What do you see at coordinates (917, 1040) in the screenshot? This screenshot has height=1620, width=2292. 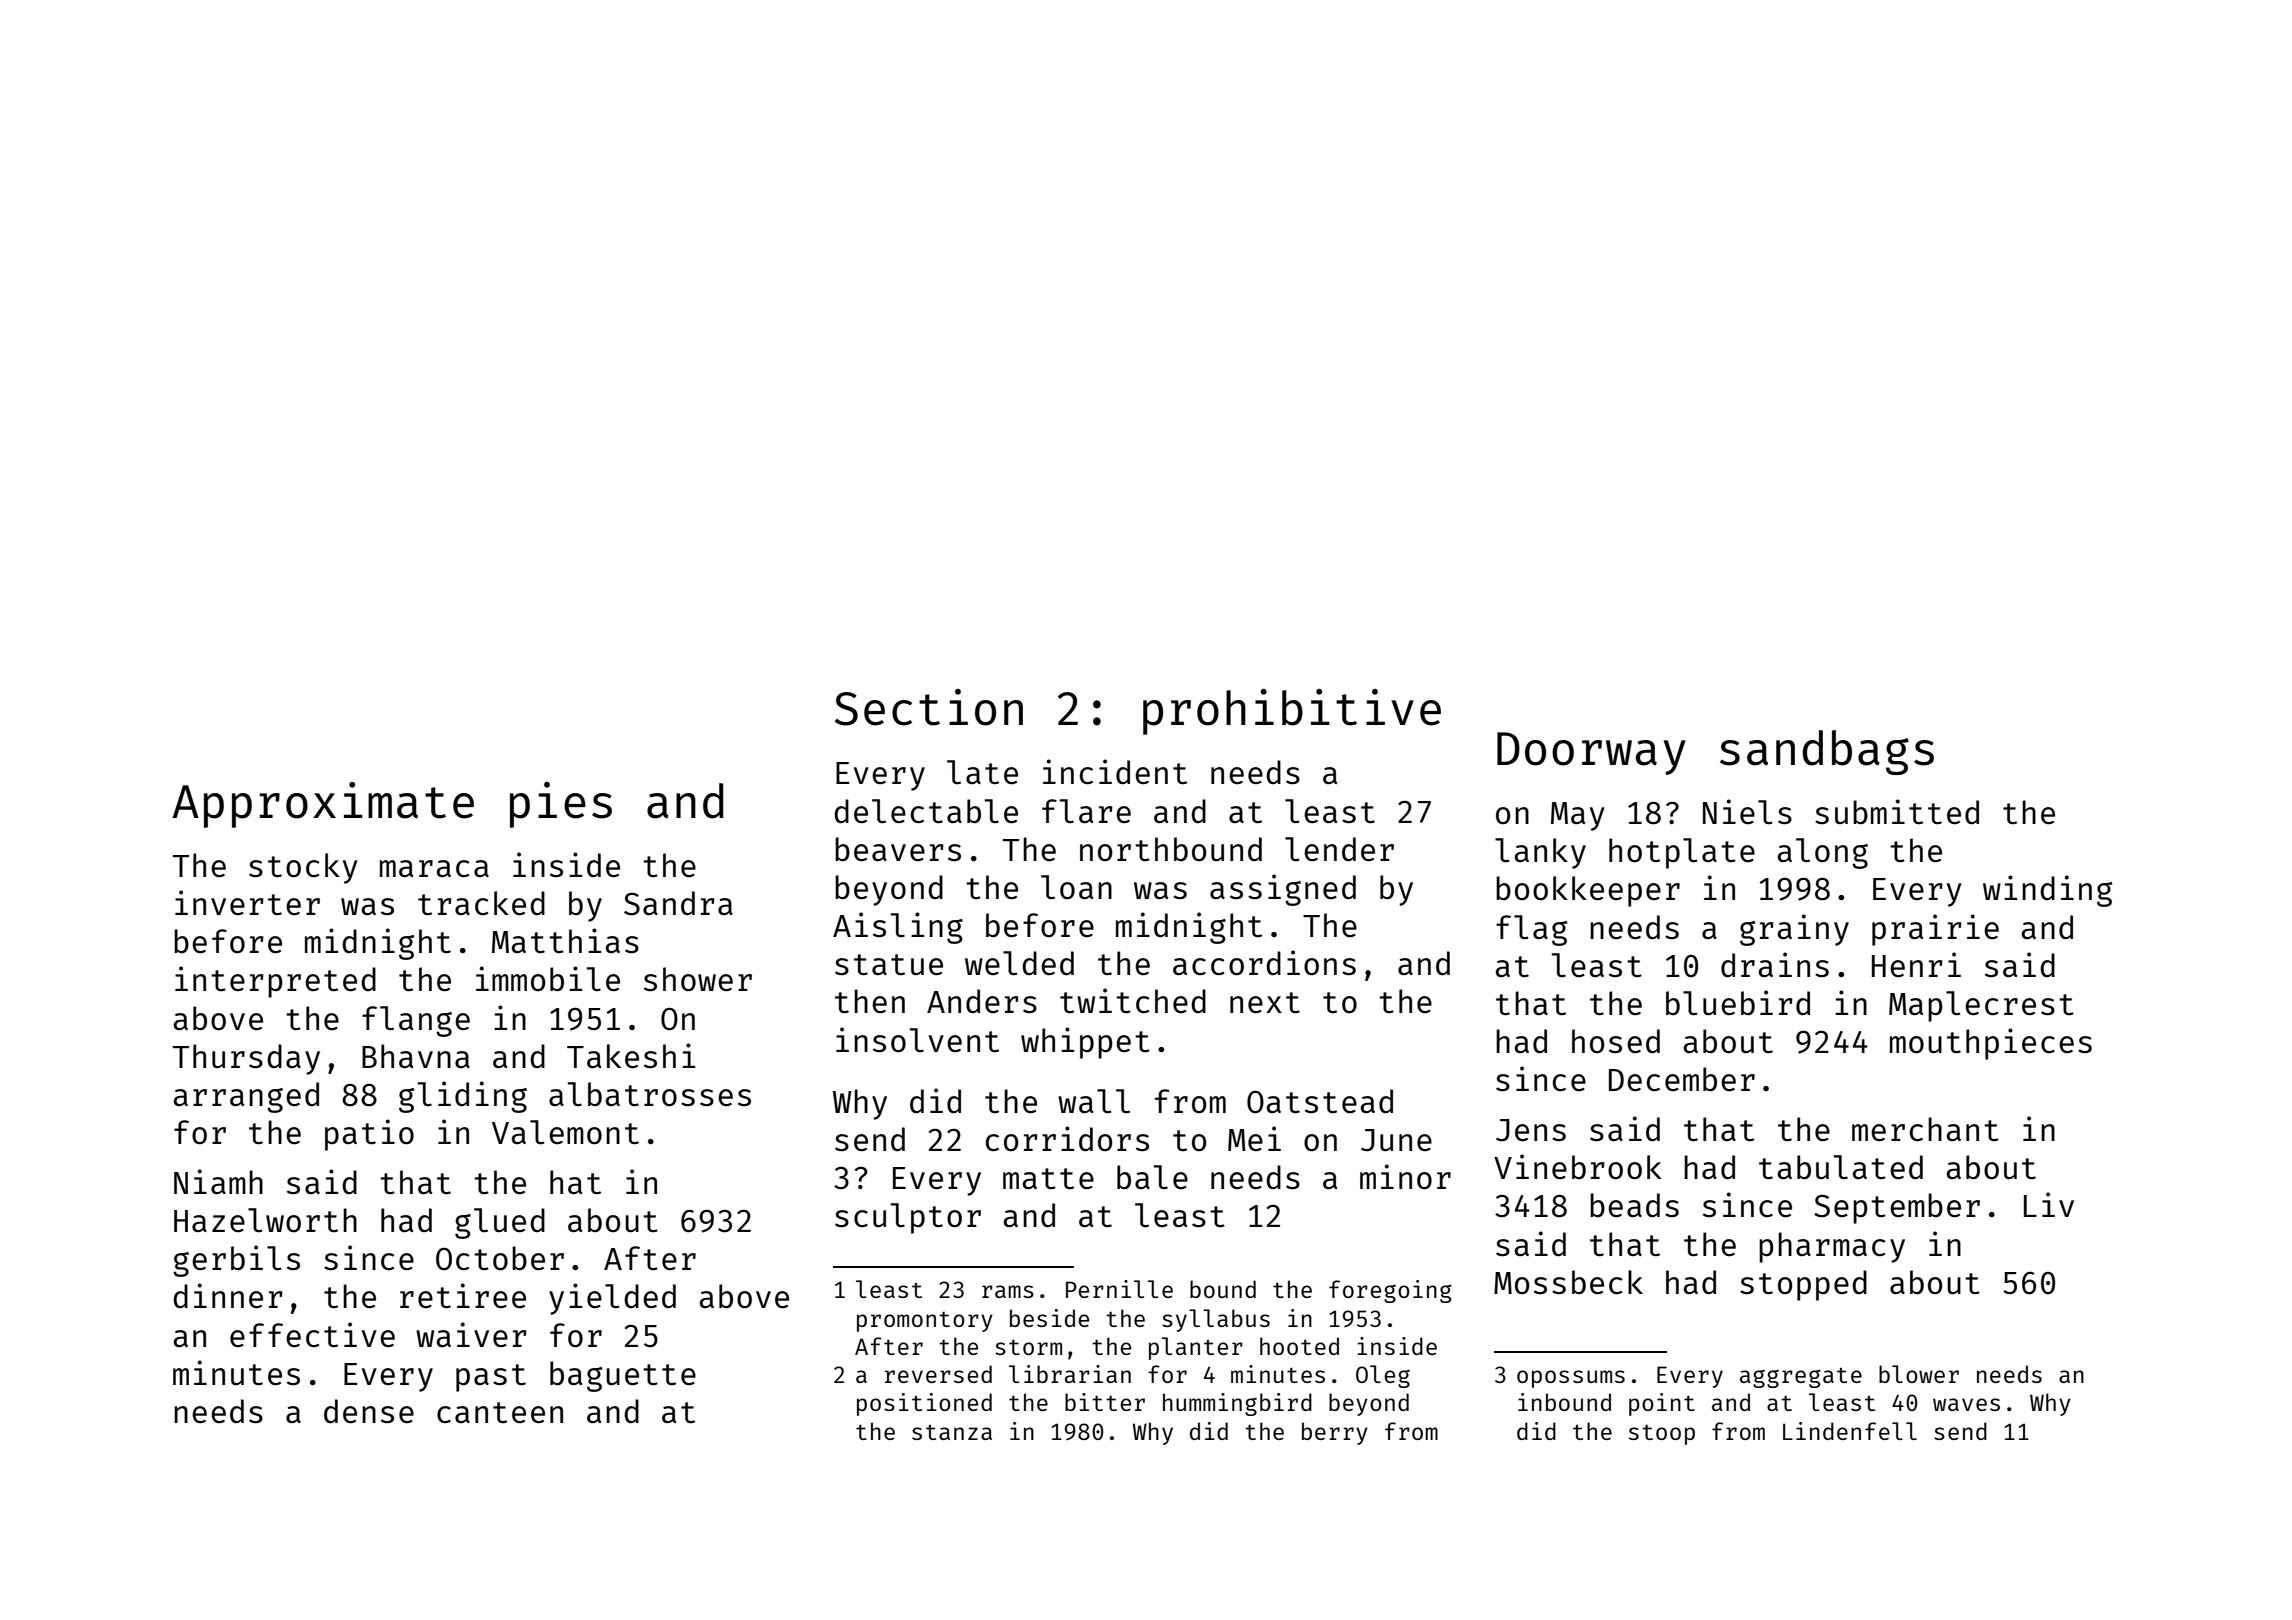 I see `insolvent` at bounding box center [917, 1040].
